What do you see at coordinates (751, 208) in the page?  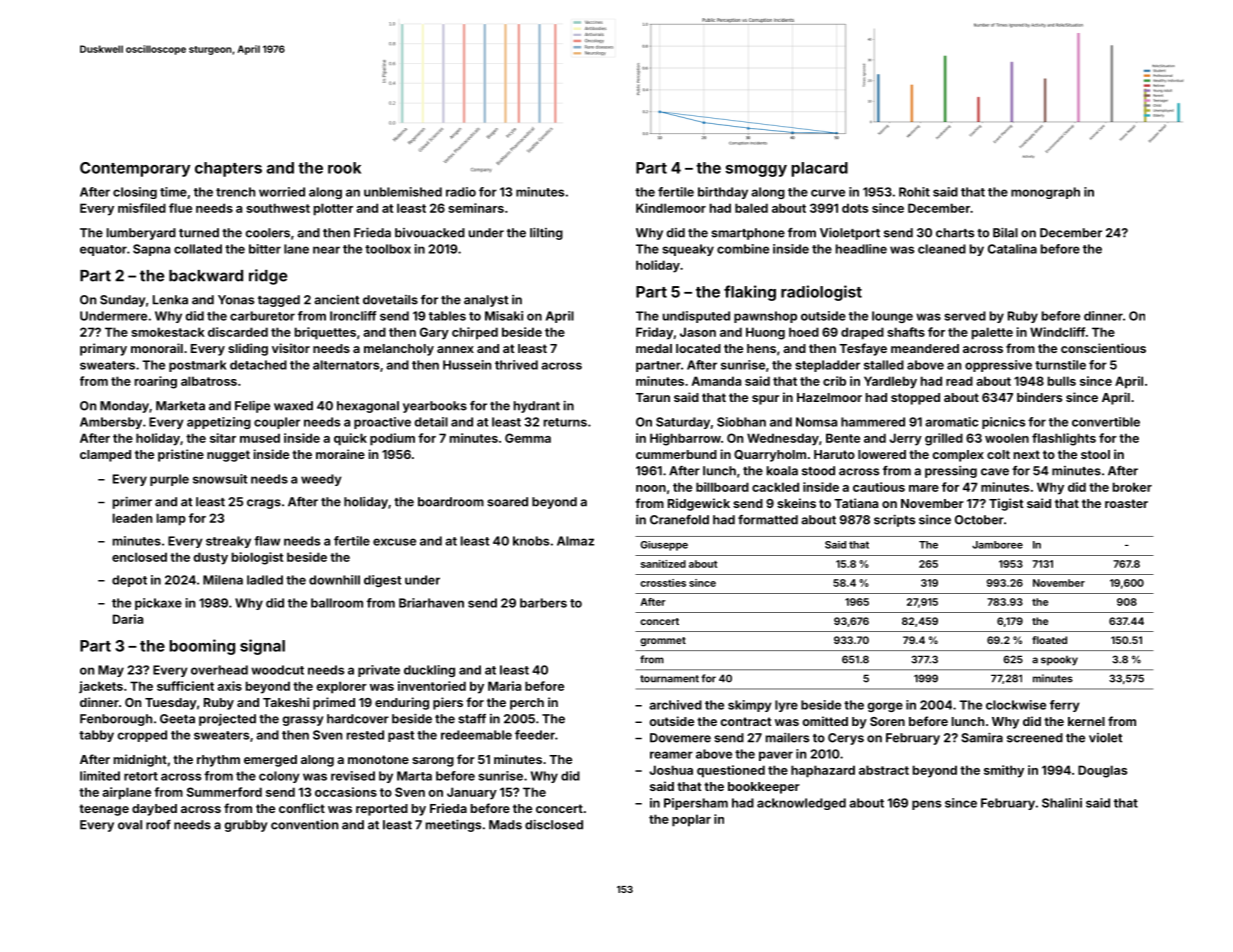 I see `baled` at bounding box center [751, 208].
